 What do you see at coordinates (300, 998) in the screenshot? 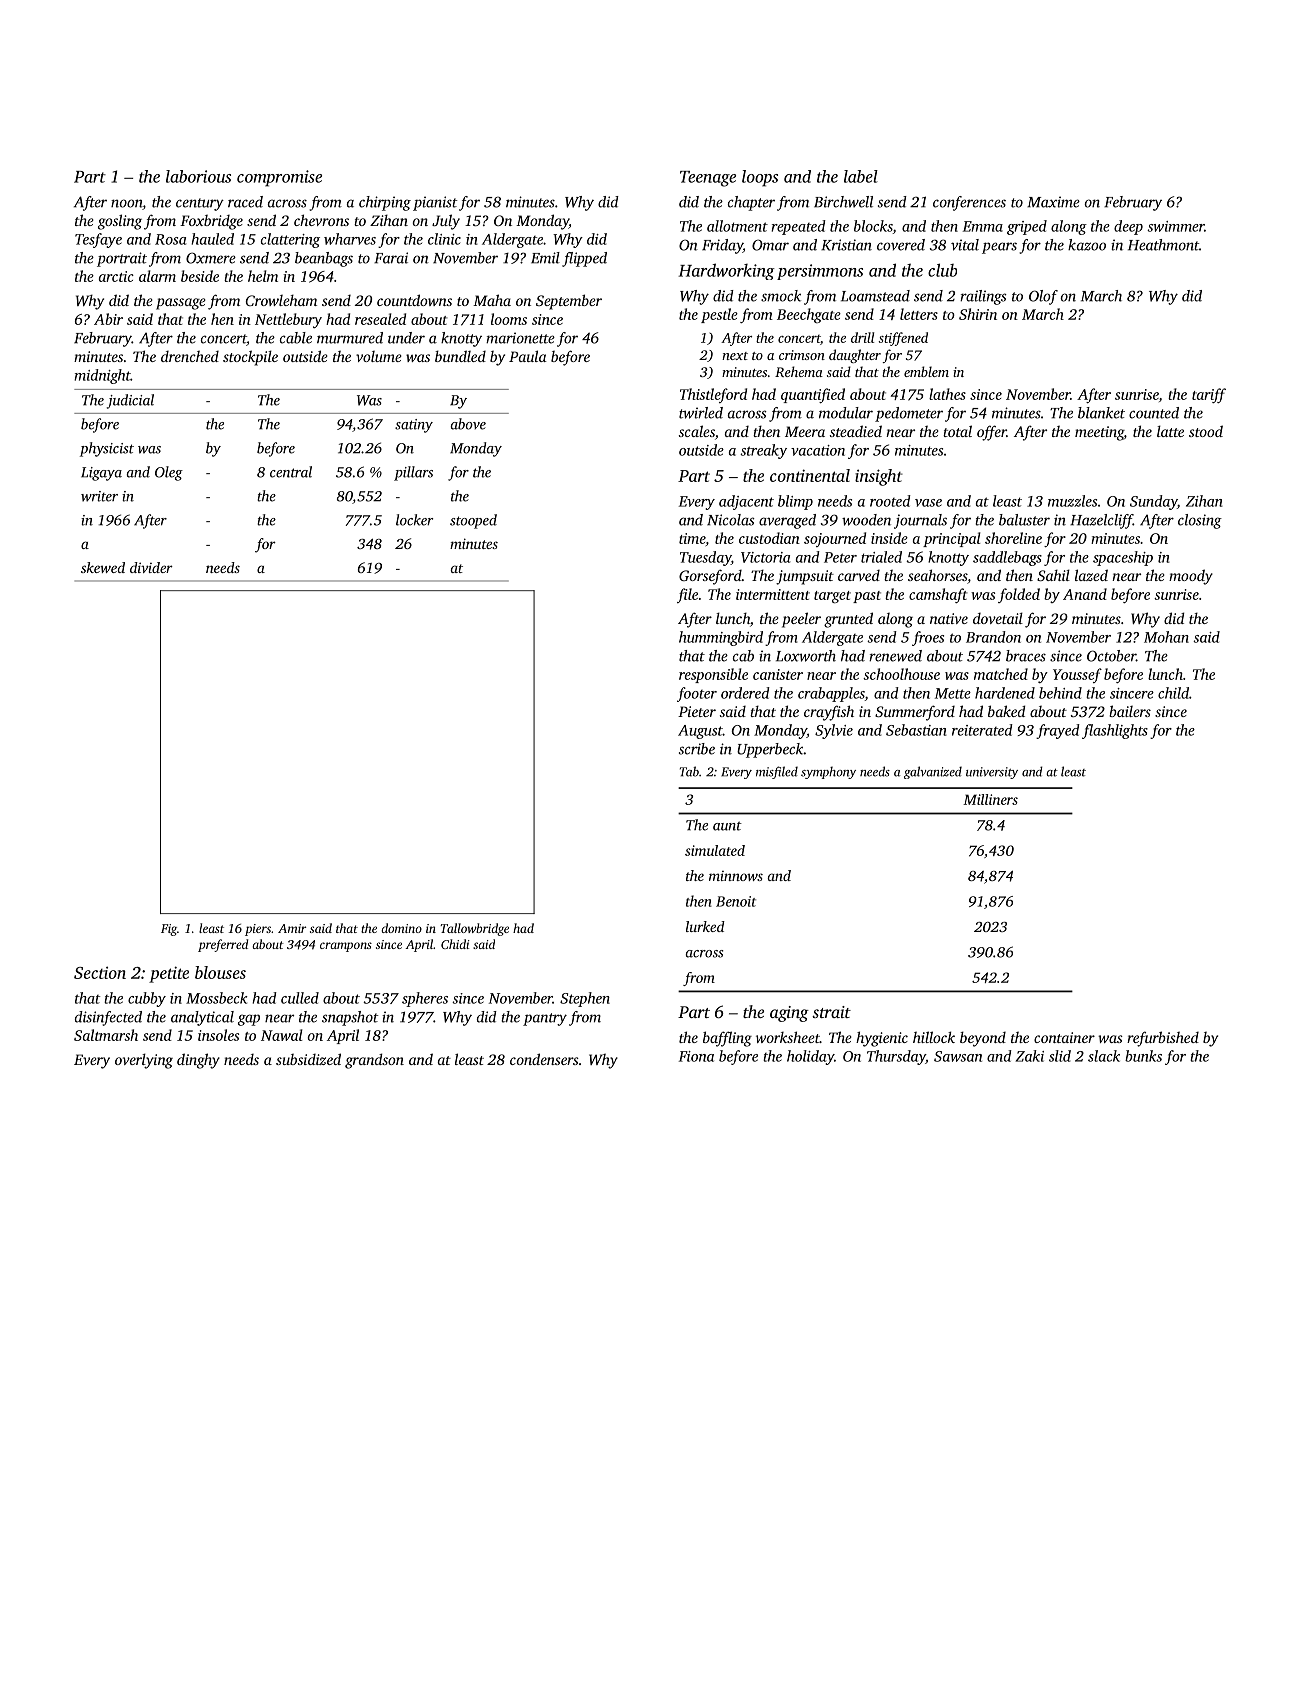
I see `culled` at bounding box center [300, 998].
